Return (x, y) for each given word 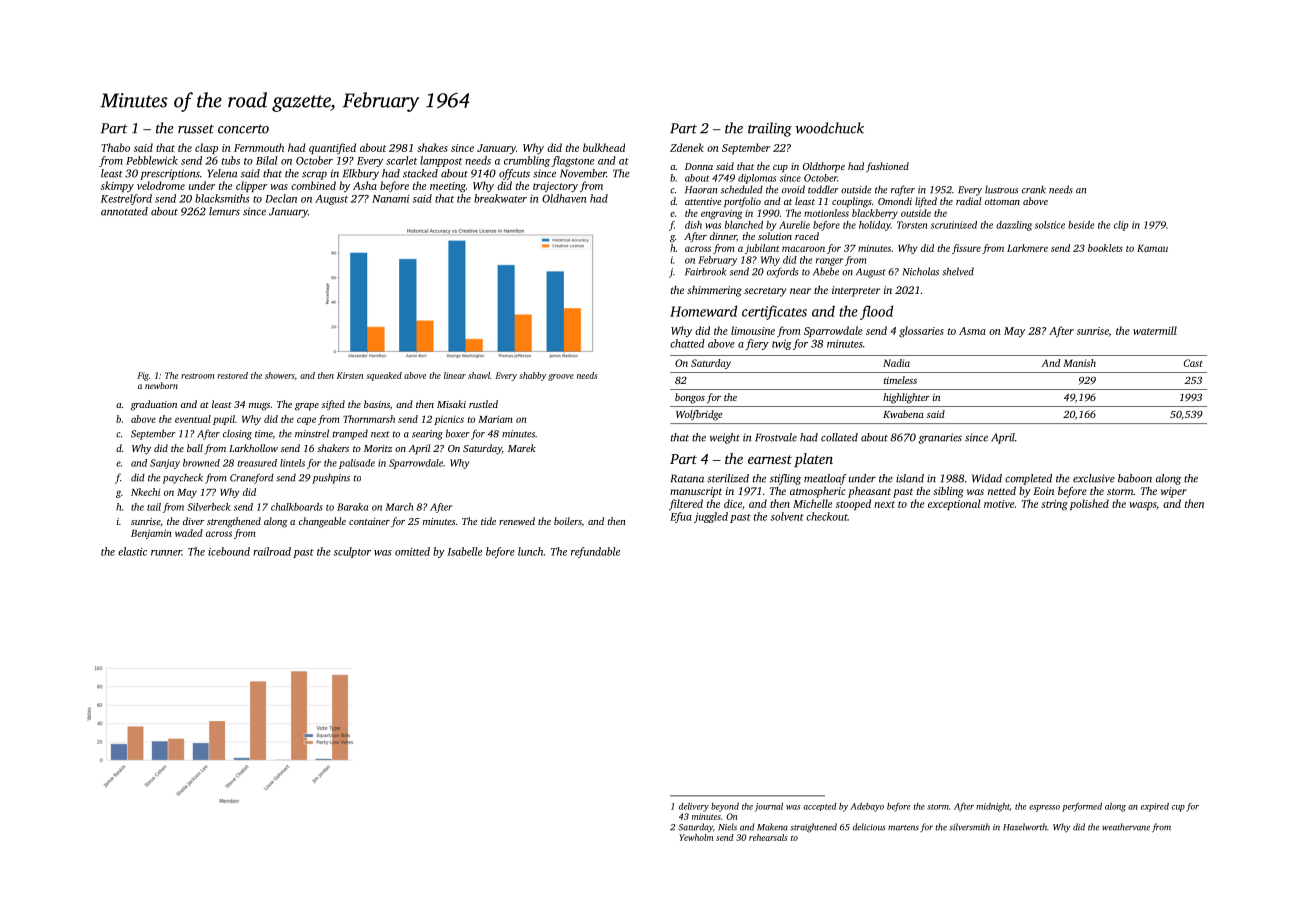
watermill (1155, 330)
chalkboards (297, 507)
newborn (161, 385)
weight (725, 438)
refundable (595, 552)
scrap (314, 176)
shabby (532, 376)
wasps (1142, 506)
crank (1034, 189)
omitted (412, 551)
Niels (728, 827)
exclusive (1094, 478)
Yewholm (696, 837)
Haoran (701, 190)
